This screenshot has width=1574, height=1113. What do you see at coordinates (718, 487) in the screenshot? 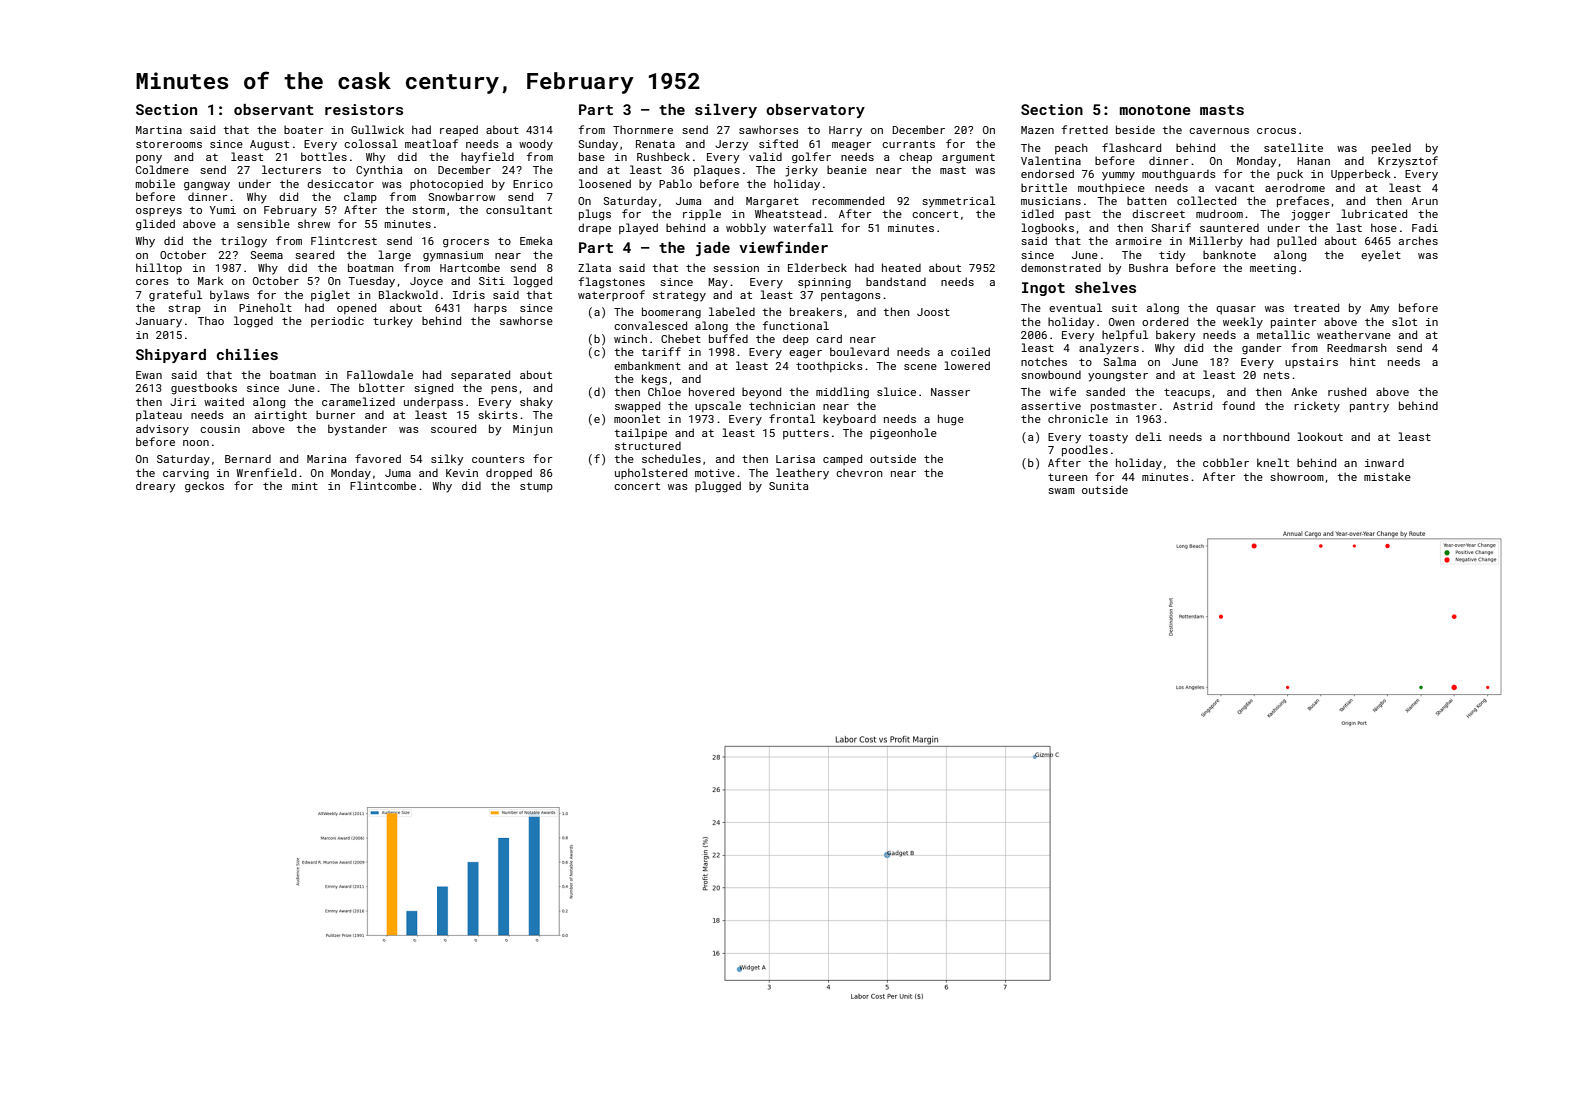
I see `plugged` at bounding box center [718, 487].
